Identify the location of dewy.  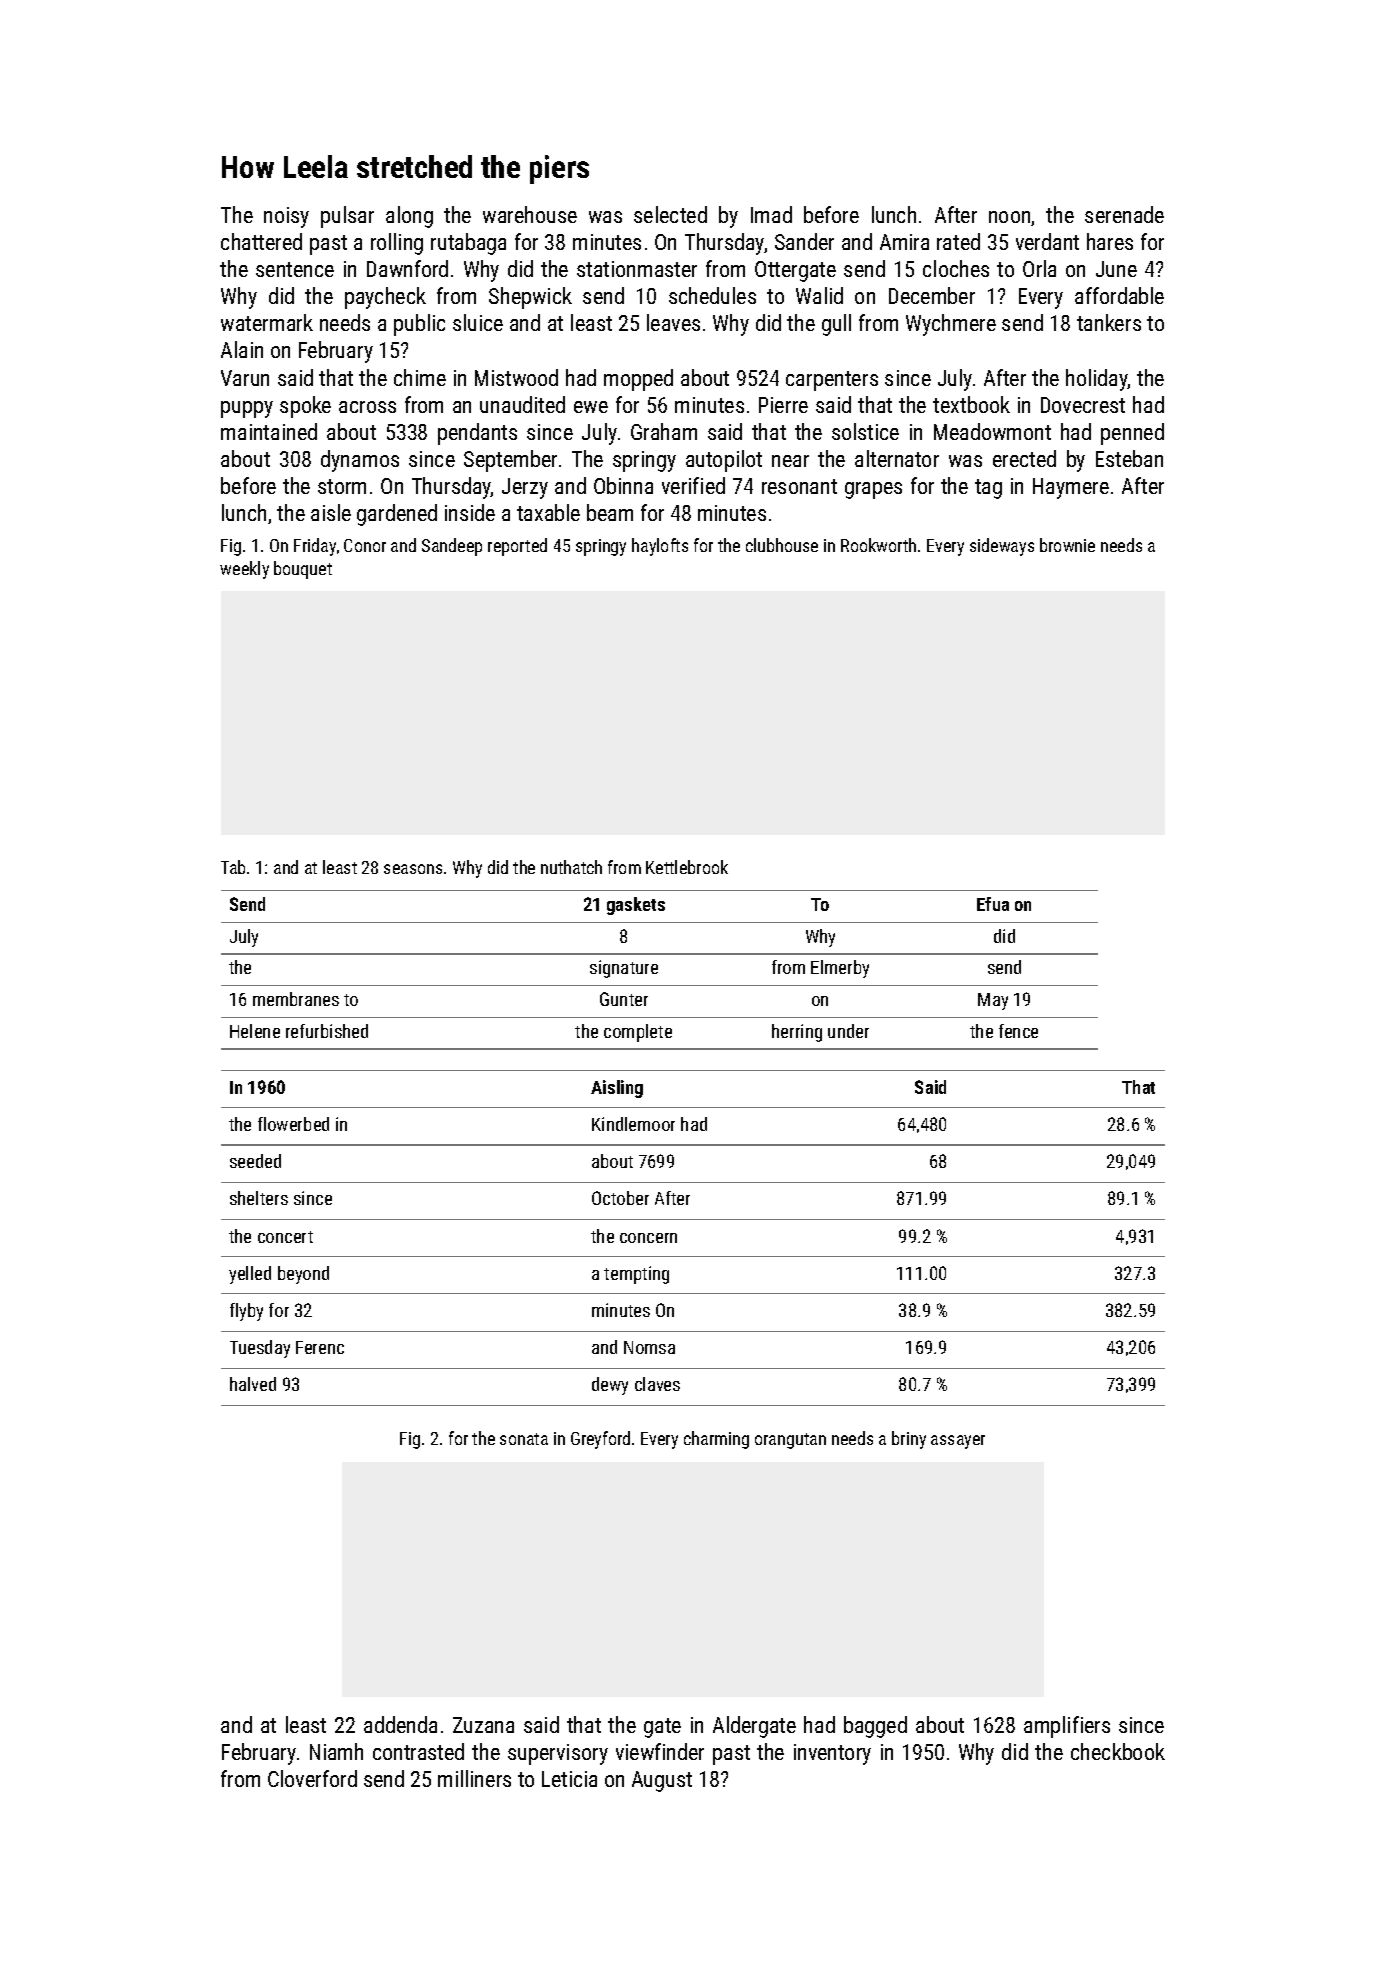
(610, 1386).
